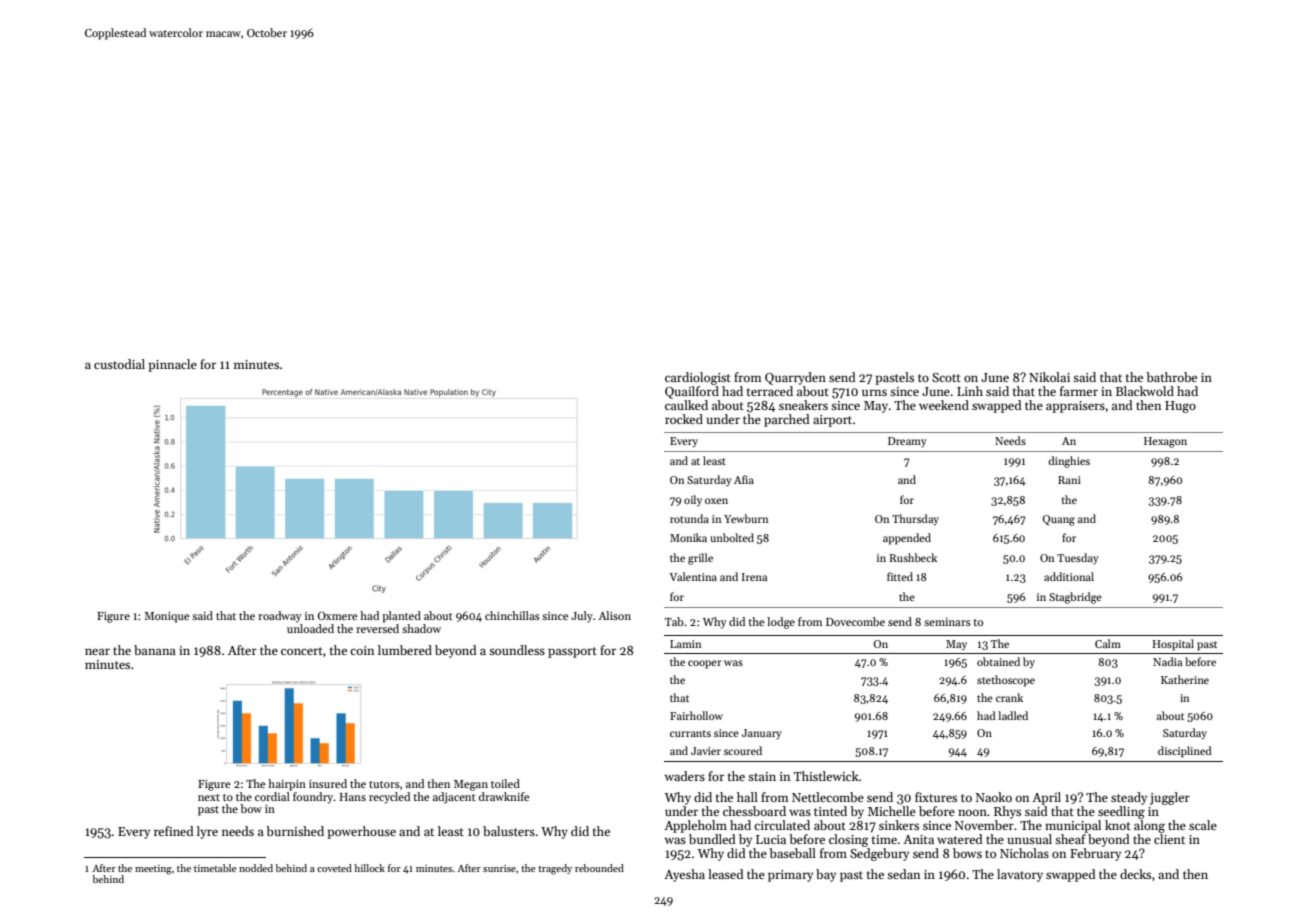 Image resolution: width=1308 pixels, height=924 pixels. Describe the element at coordinates (946, 377) in the screenshot. I see `Scott` at that location.
